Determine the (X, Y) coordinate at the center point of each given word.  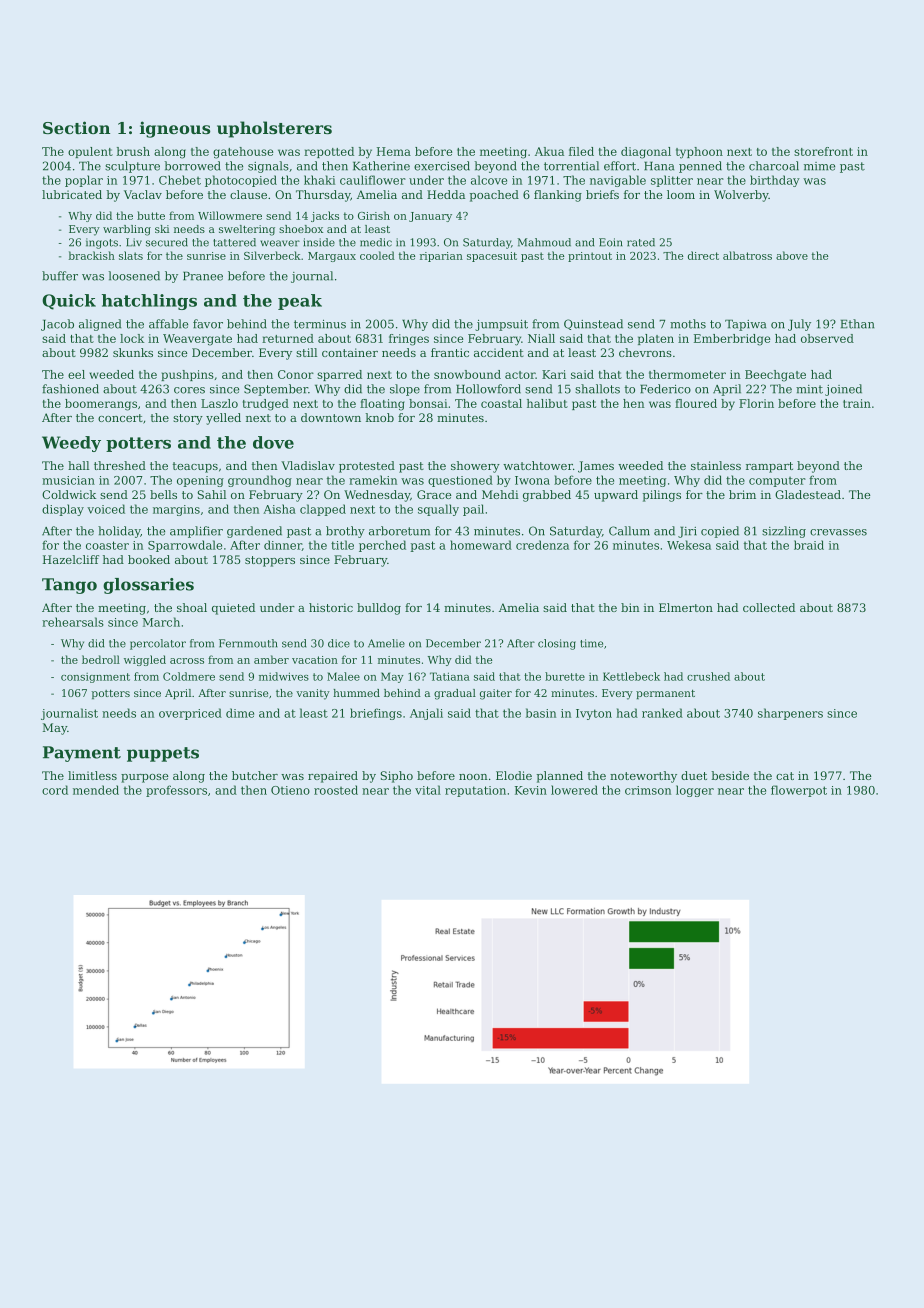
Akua (549, 151)
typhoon (699, 153)
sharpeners (790, 714)
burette (565, 676)
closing (557, 644)
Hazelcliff (71, 559)
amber (271, 659)
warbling (127, 230)
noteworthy (643, 777)
